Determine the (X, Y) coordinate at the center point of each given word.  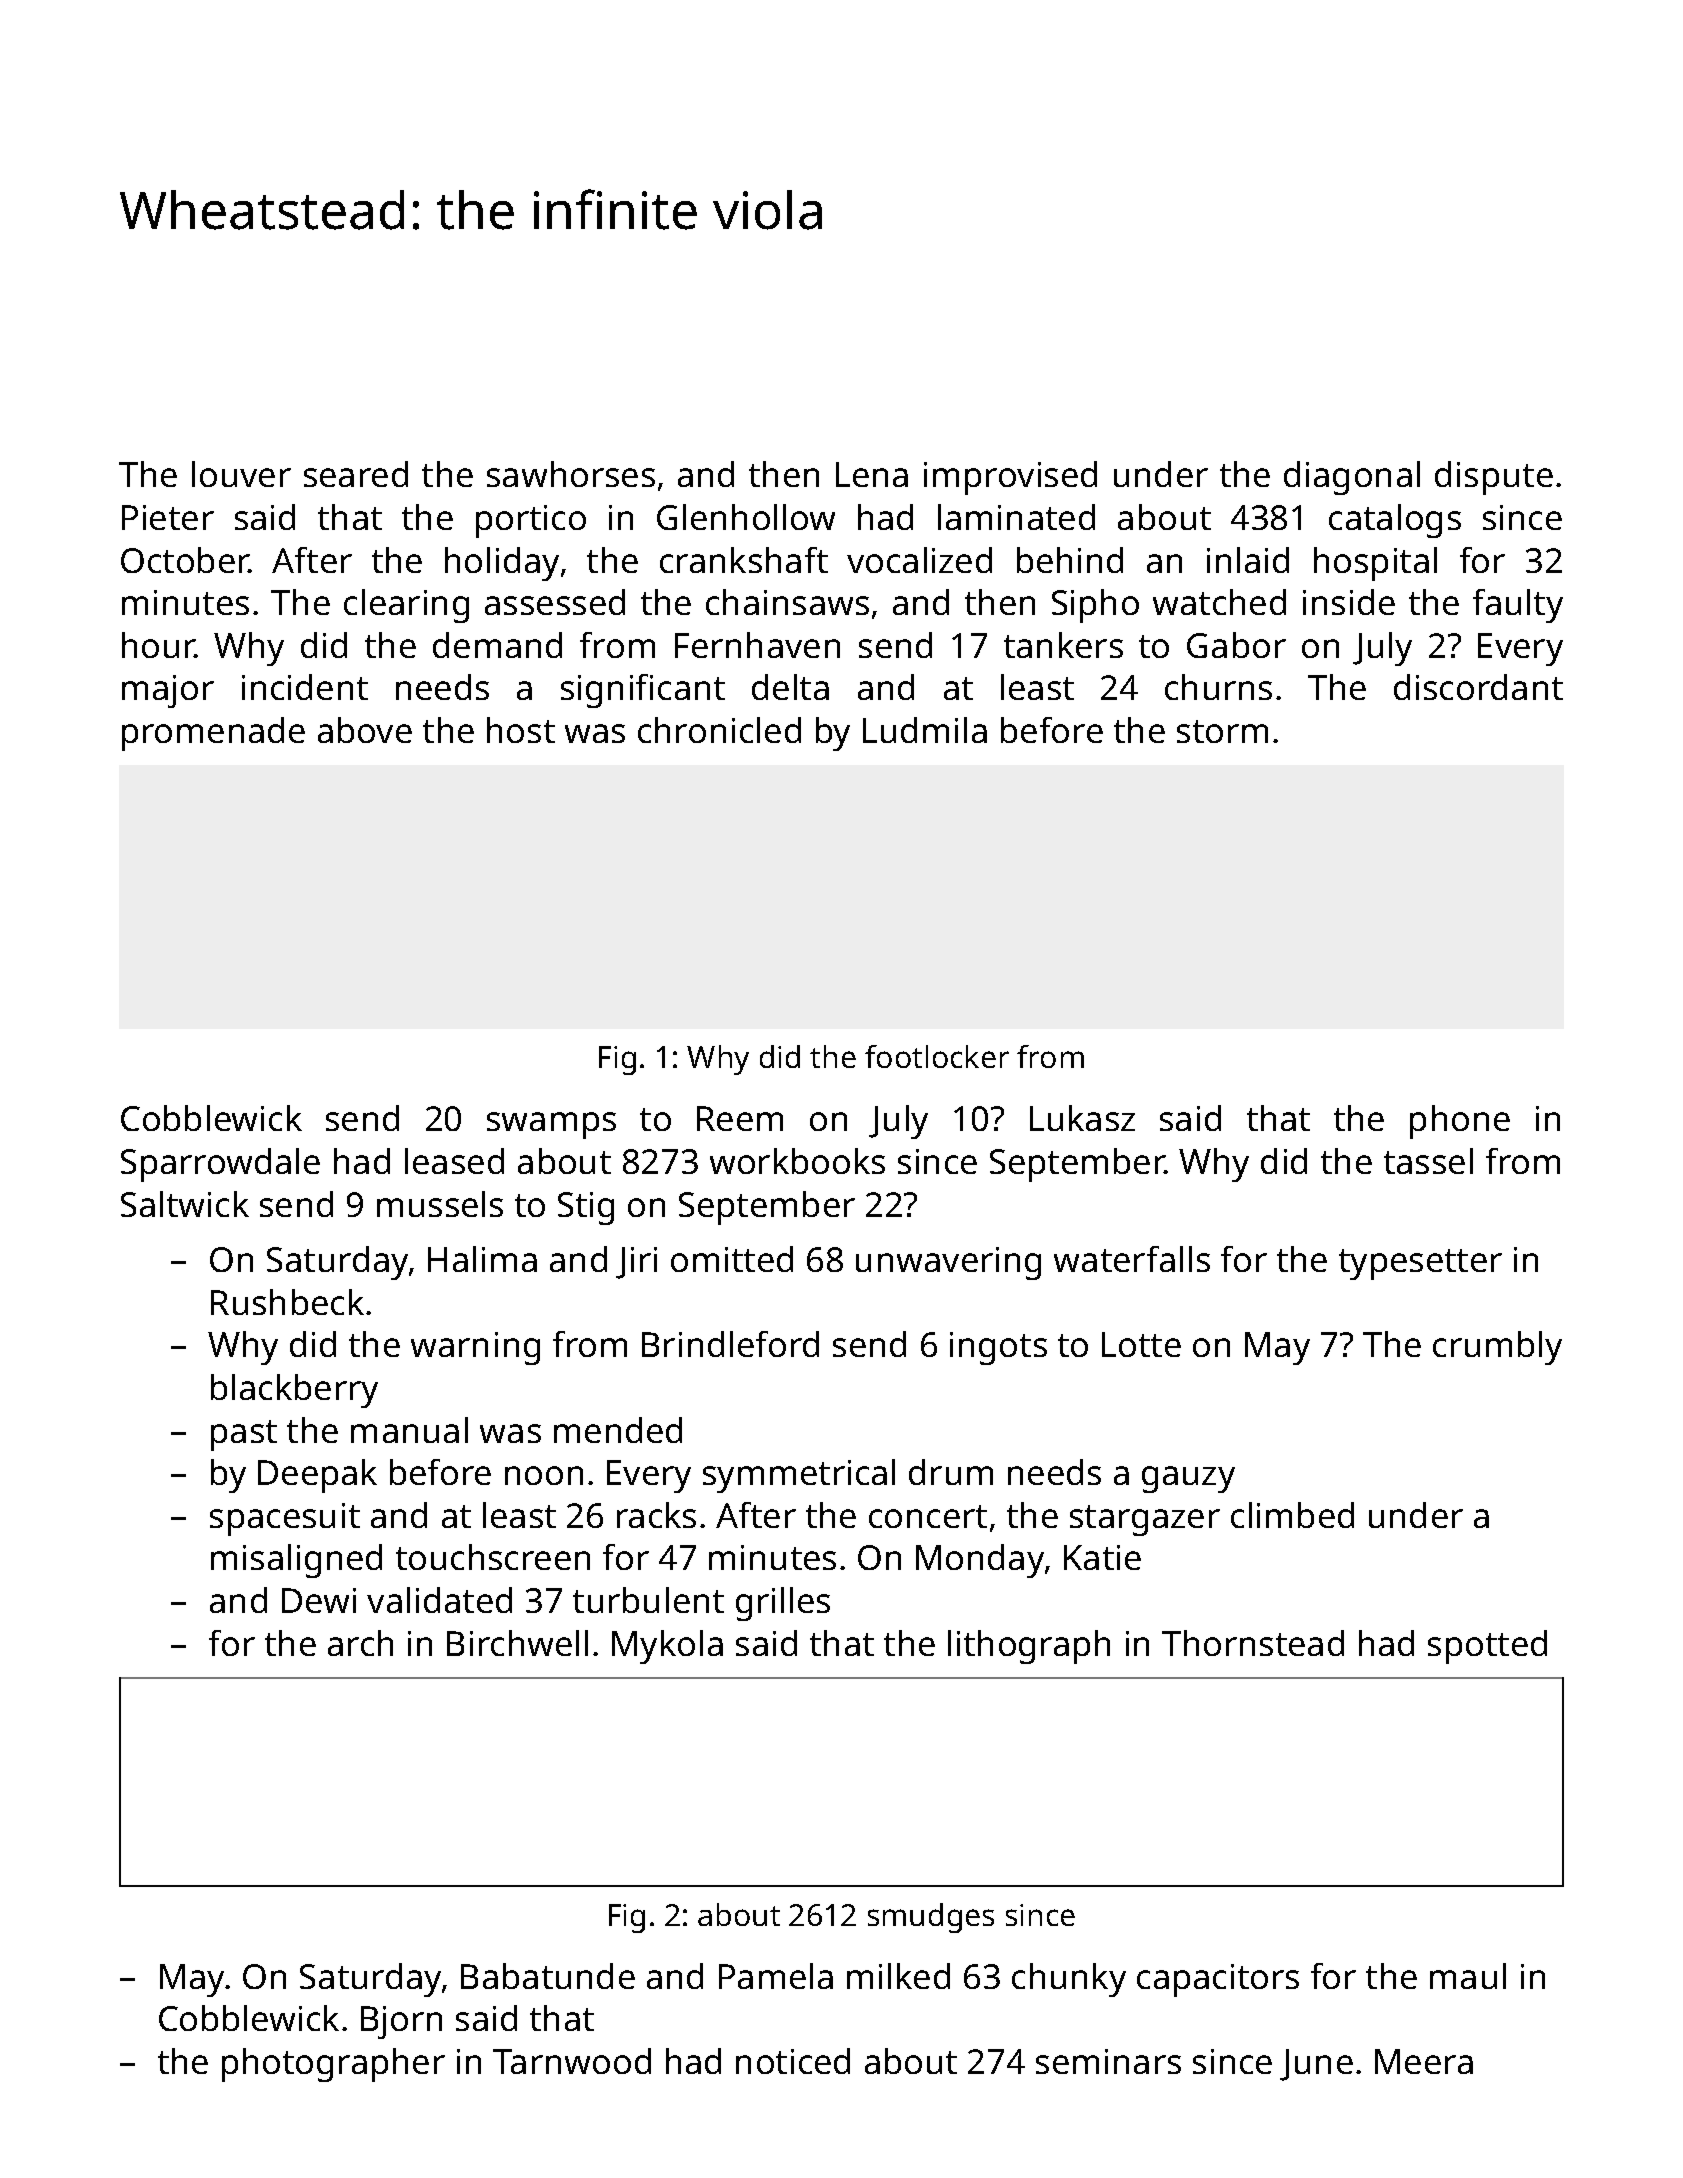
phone (1460, 1122)
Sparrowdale (220, 1165)
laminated (1016, 517)
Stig (586, 1208)
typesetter (1420, 1264)
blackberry (294, 1391)
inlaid (1248, 560)
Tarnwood (572, 2061)
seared (356, 474)
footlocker (937, 1056)
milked (898, 1976)
